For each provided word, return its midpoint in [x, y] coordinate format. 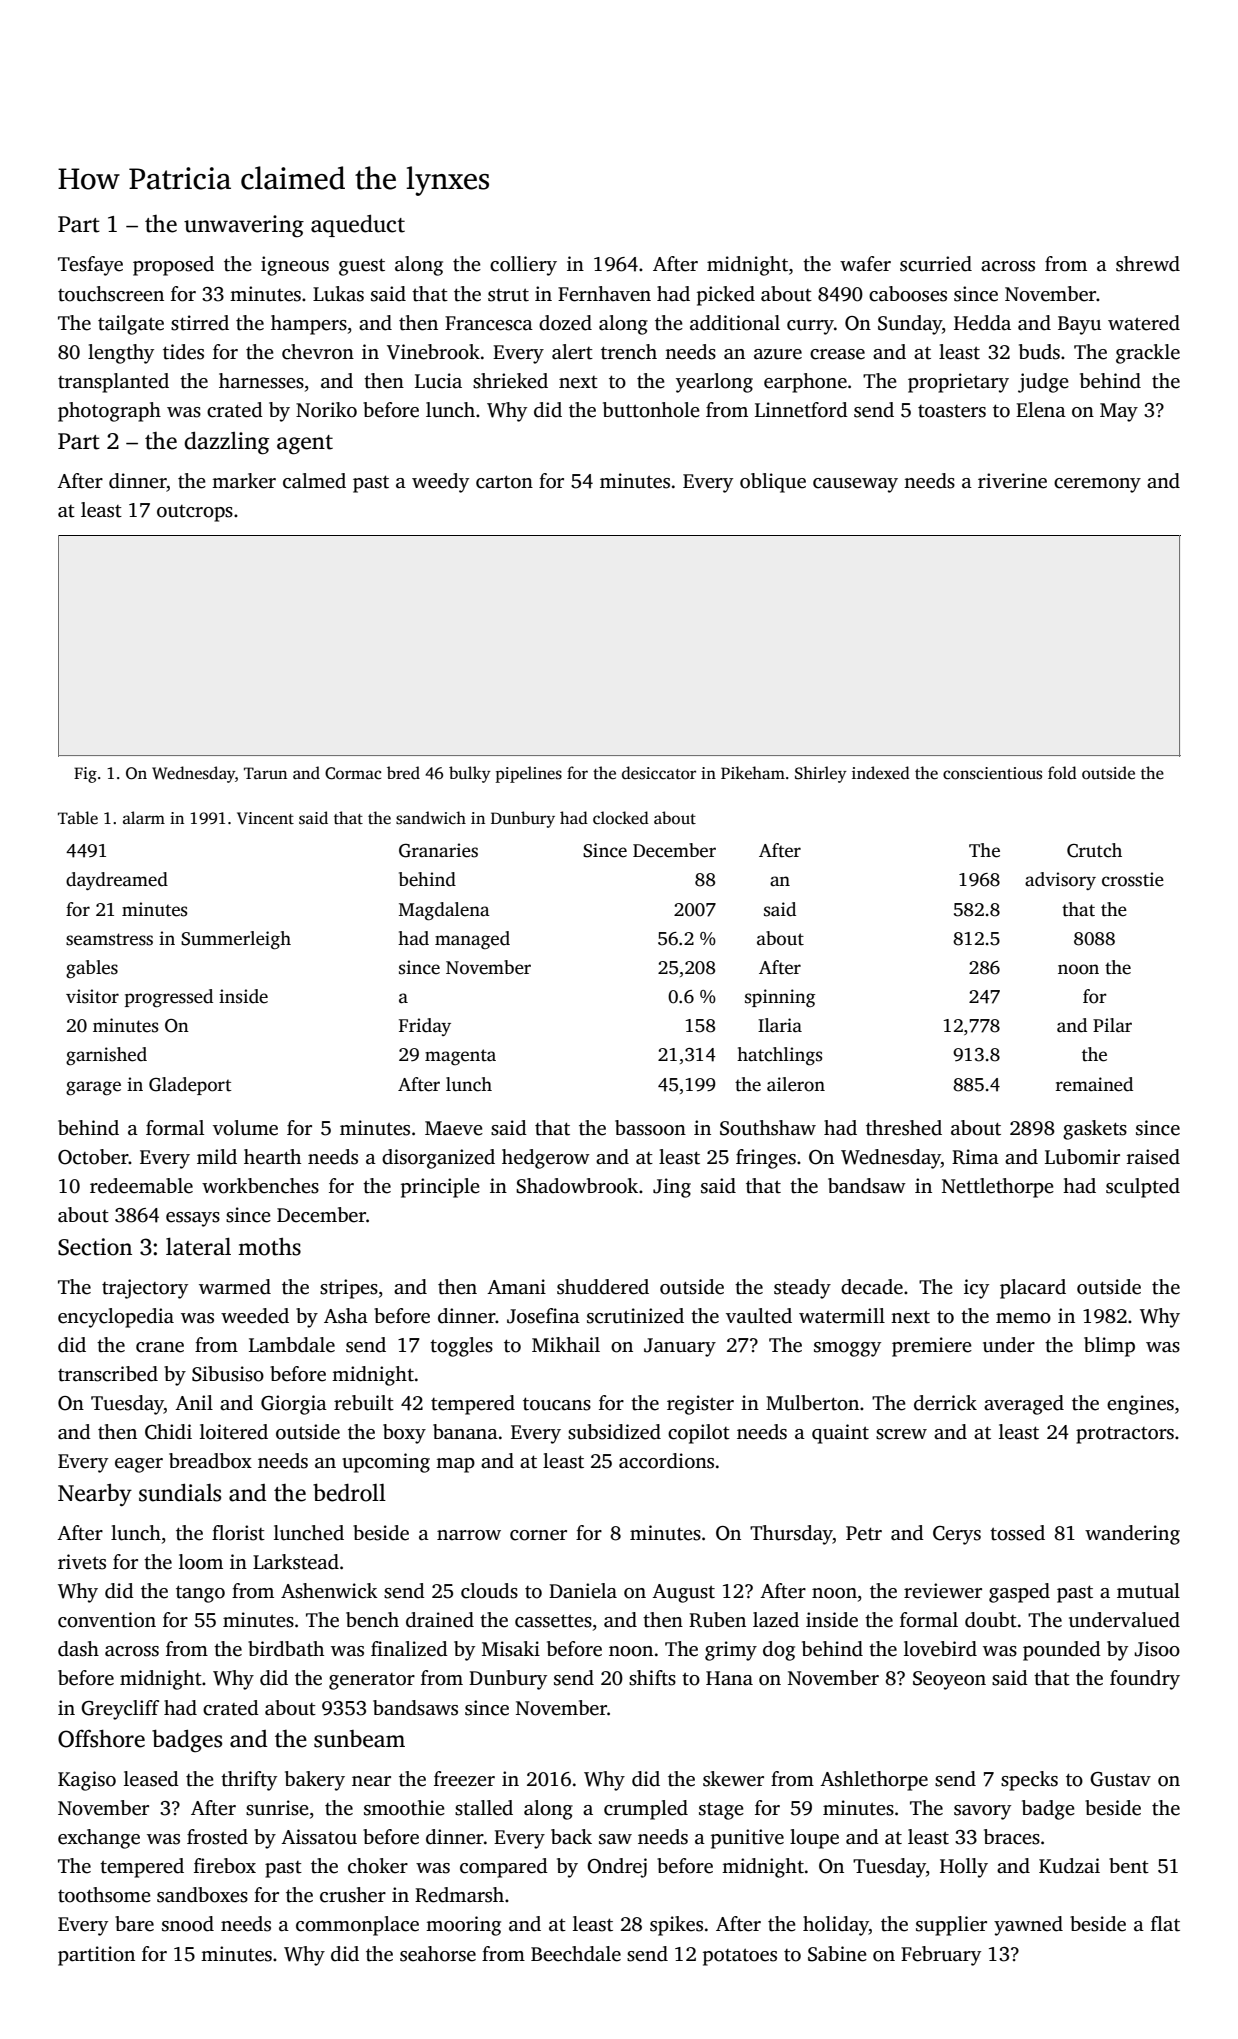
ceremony [1097, 485]
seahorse [438, 1954]
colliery [523, 266]
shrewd [1148, 264]
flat [1165, 1924]
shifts [652, 1678]
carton [504, 482]
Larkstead [296, 1562]
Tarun [265, 773]
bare [134, 1924]
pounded [1062, 1651]
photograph [109, 412]
